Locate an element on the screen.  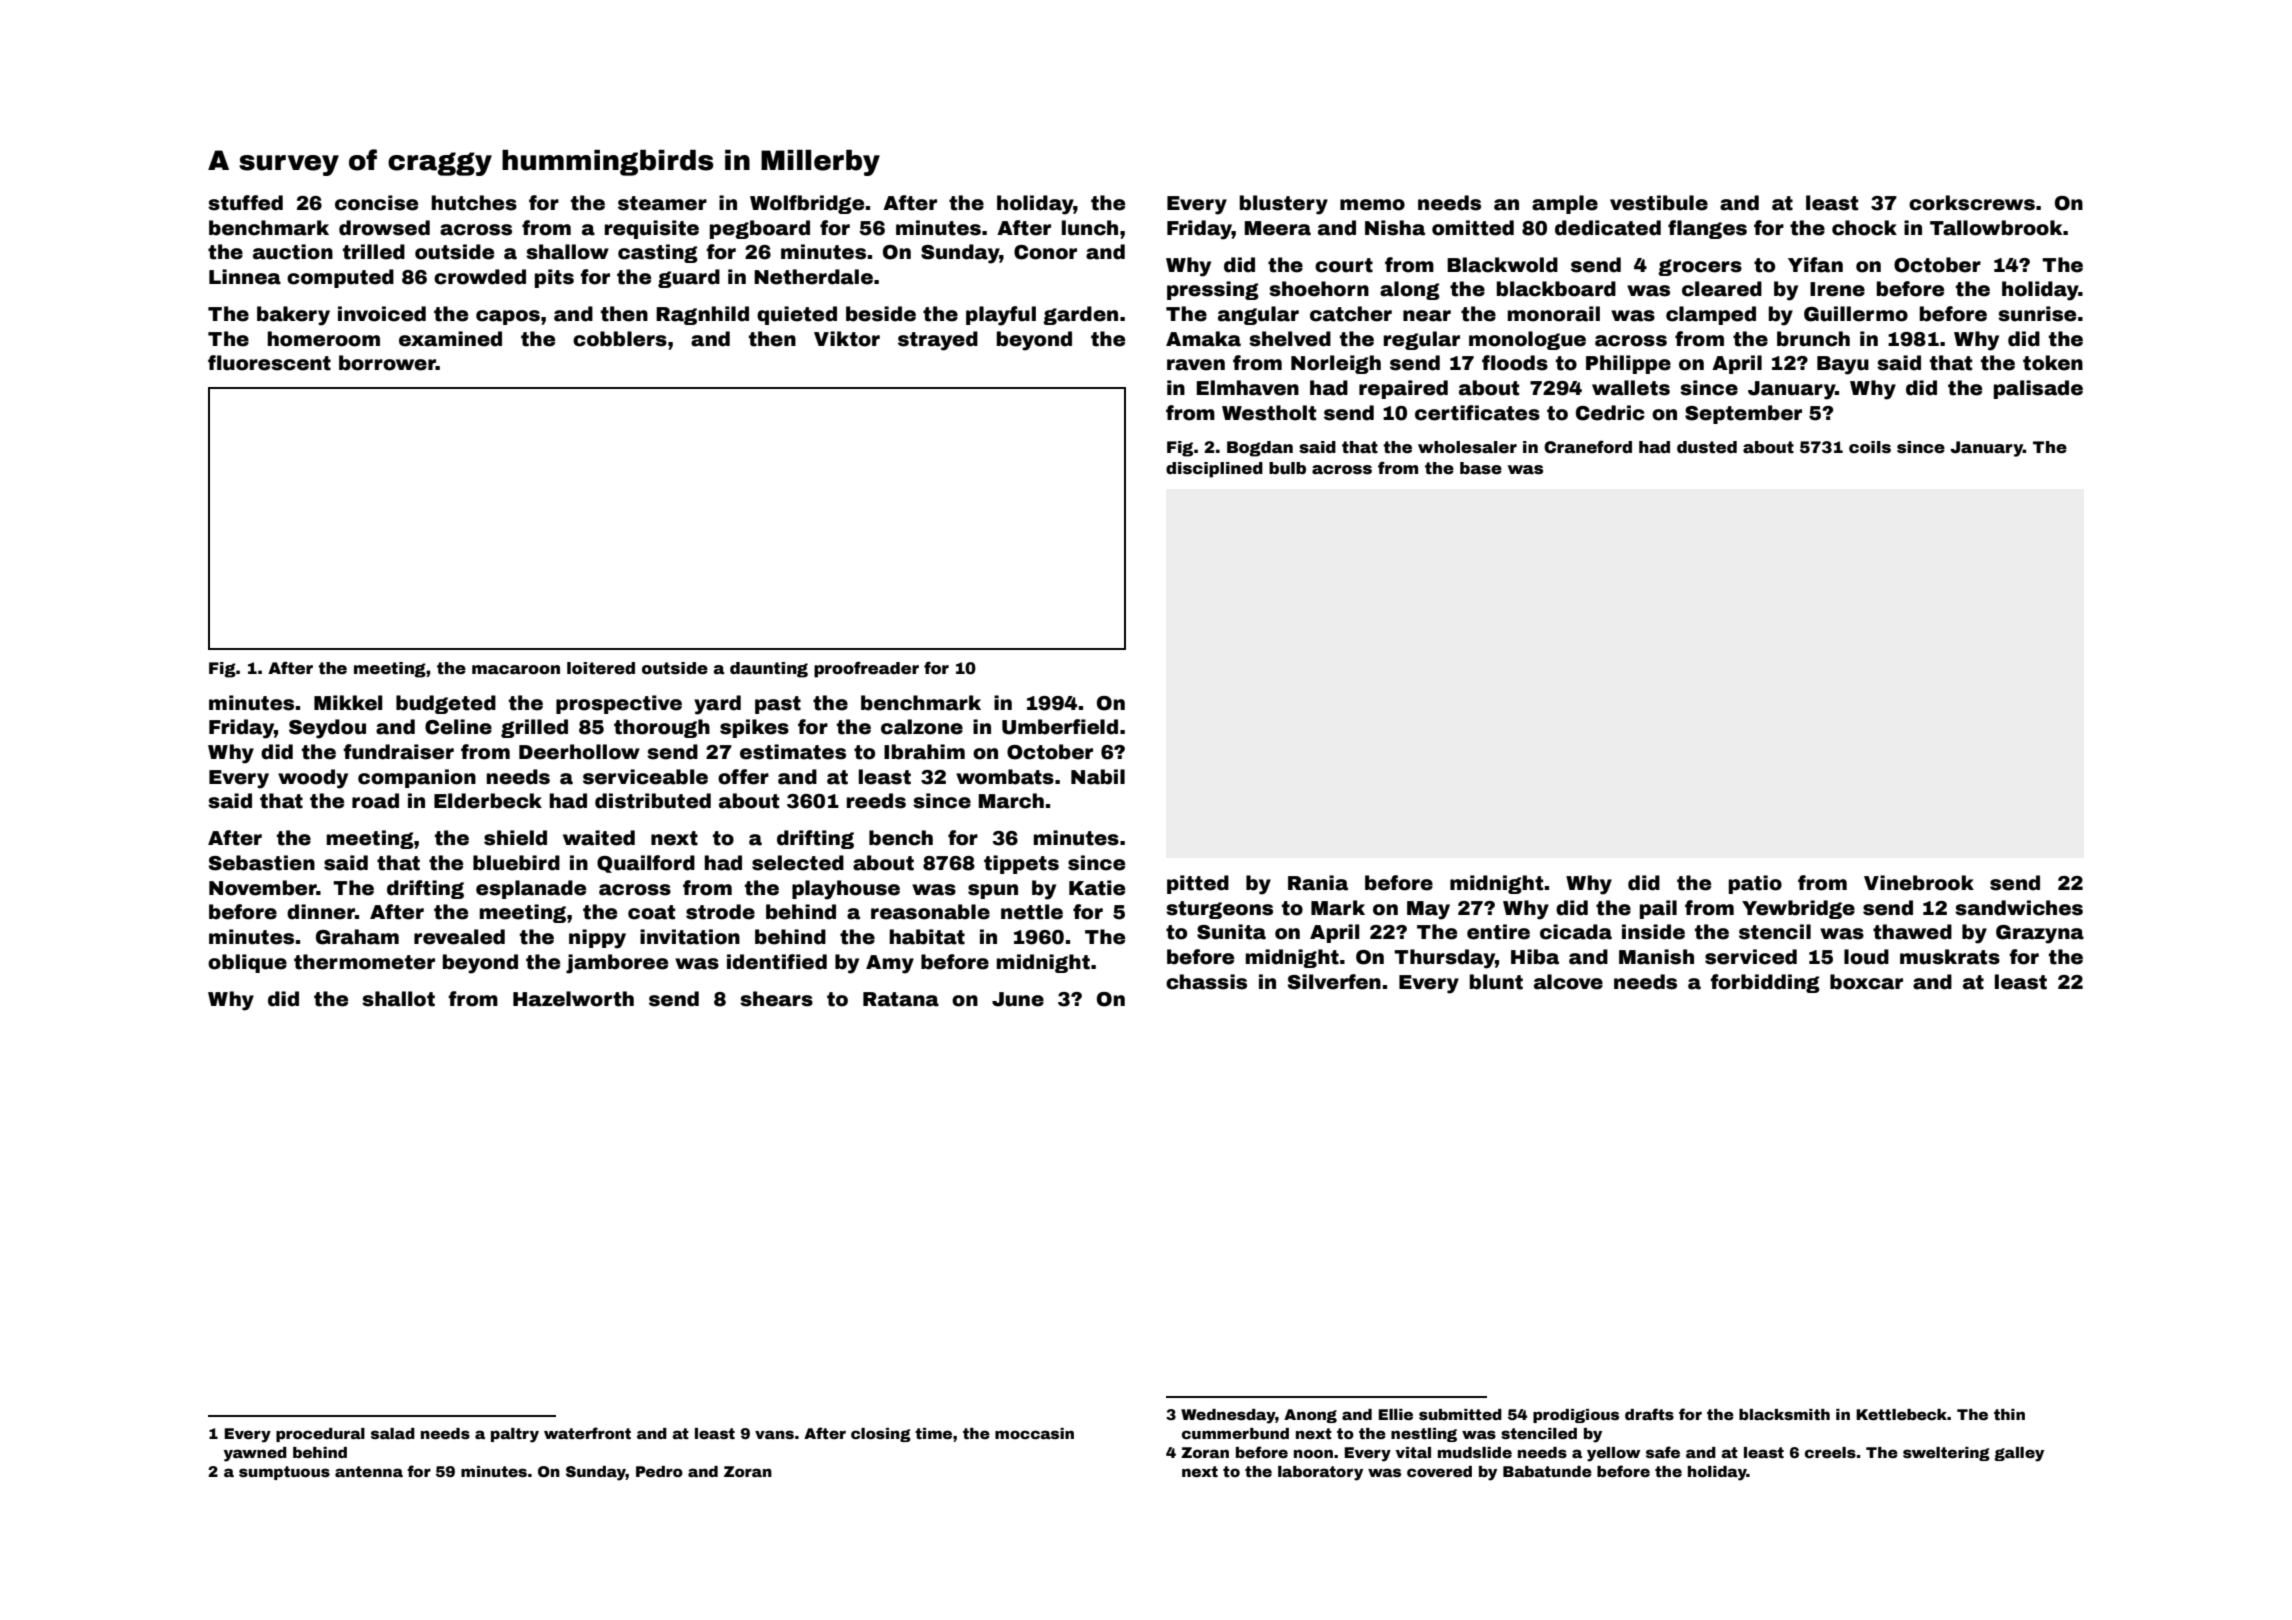
reasonable is located at coordinates (930, 912).
